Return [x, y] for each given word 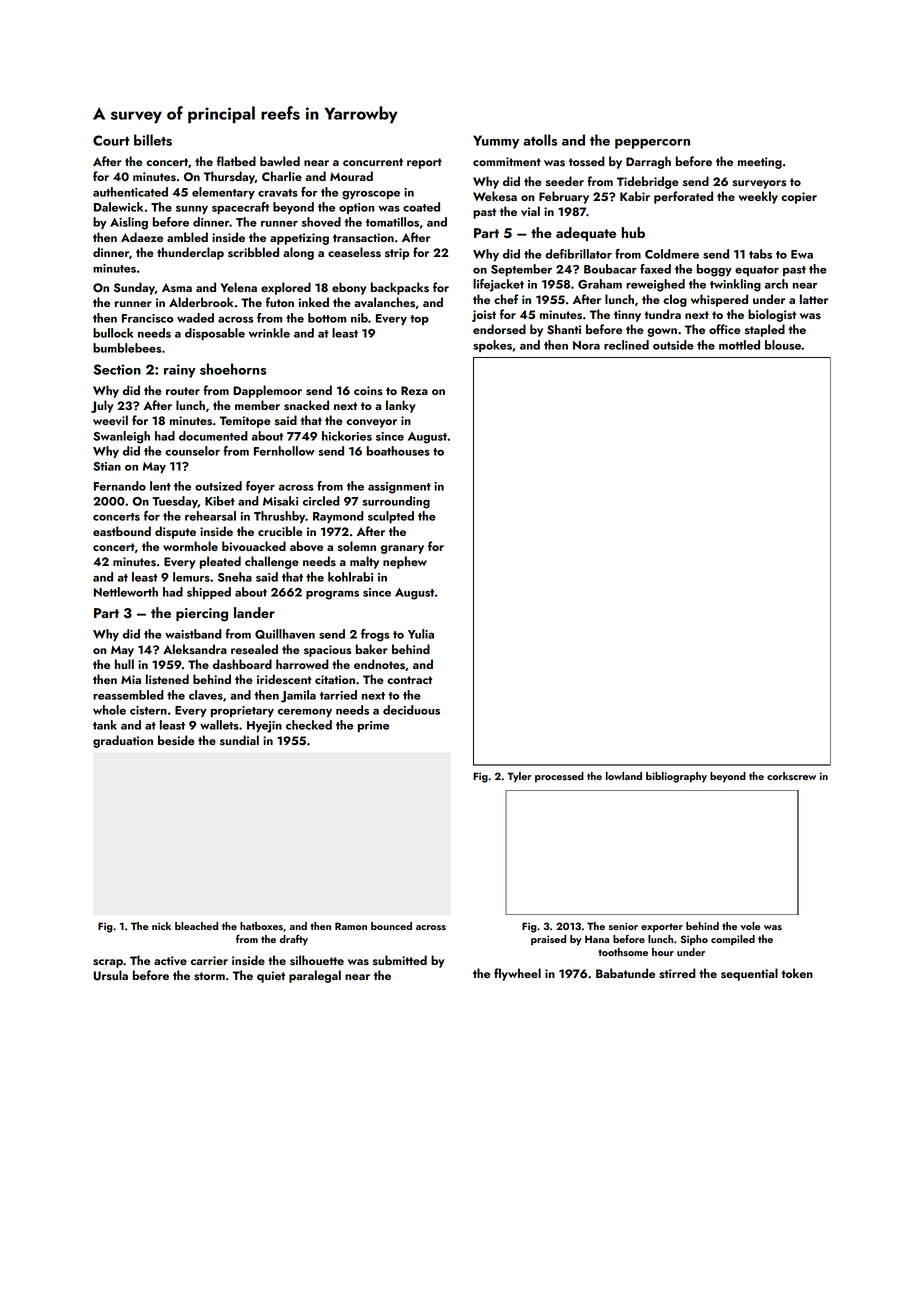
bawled [280, 161]
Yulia [421, 634]
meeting [760, 163]
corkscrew [791, 776]
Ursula [111, 975]
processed [559, 777]
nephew [405, 562]
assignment [399, 488]
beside [176, 740]
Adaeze [142, 237]
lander [254, 612]
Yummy [496, 142]
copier [799, 198]
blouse [783, 345]
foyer [260, 487]
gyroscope [371, 195]
